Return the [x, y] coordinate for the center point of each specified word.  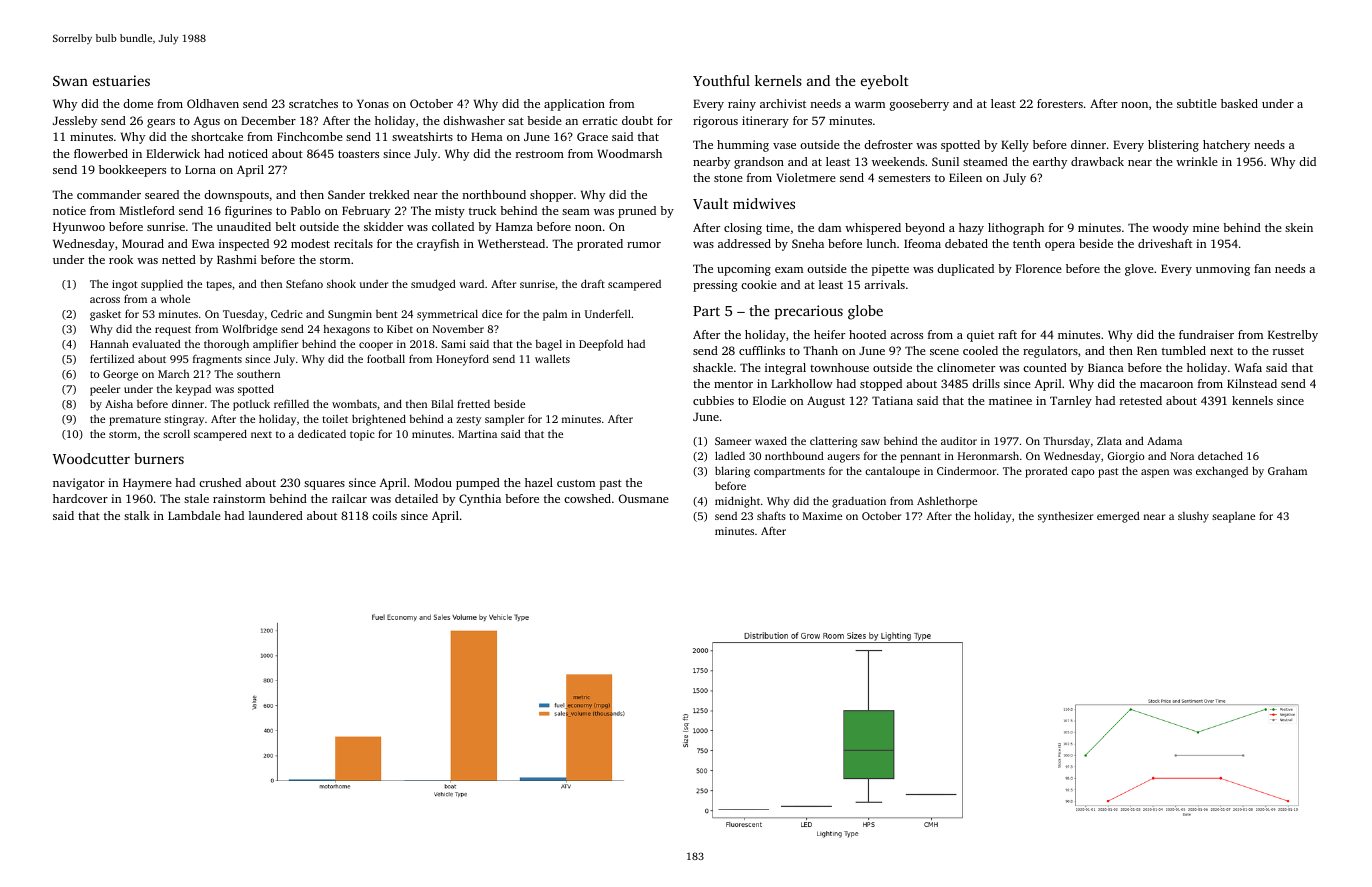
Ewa [203, 243]
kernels [778, 80]
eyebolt [885, 82]
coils [384, 515]
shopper [551, 196]
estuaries [121, 80]
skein [1299, 227]
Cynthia [480, 500]
